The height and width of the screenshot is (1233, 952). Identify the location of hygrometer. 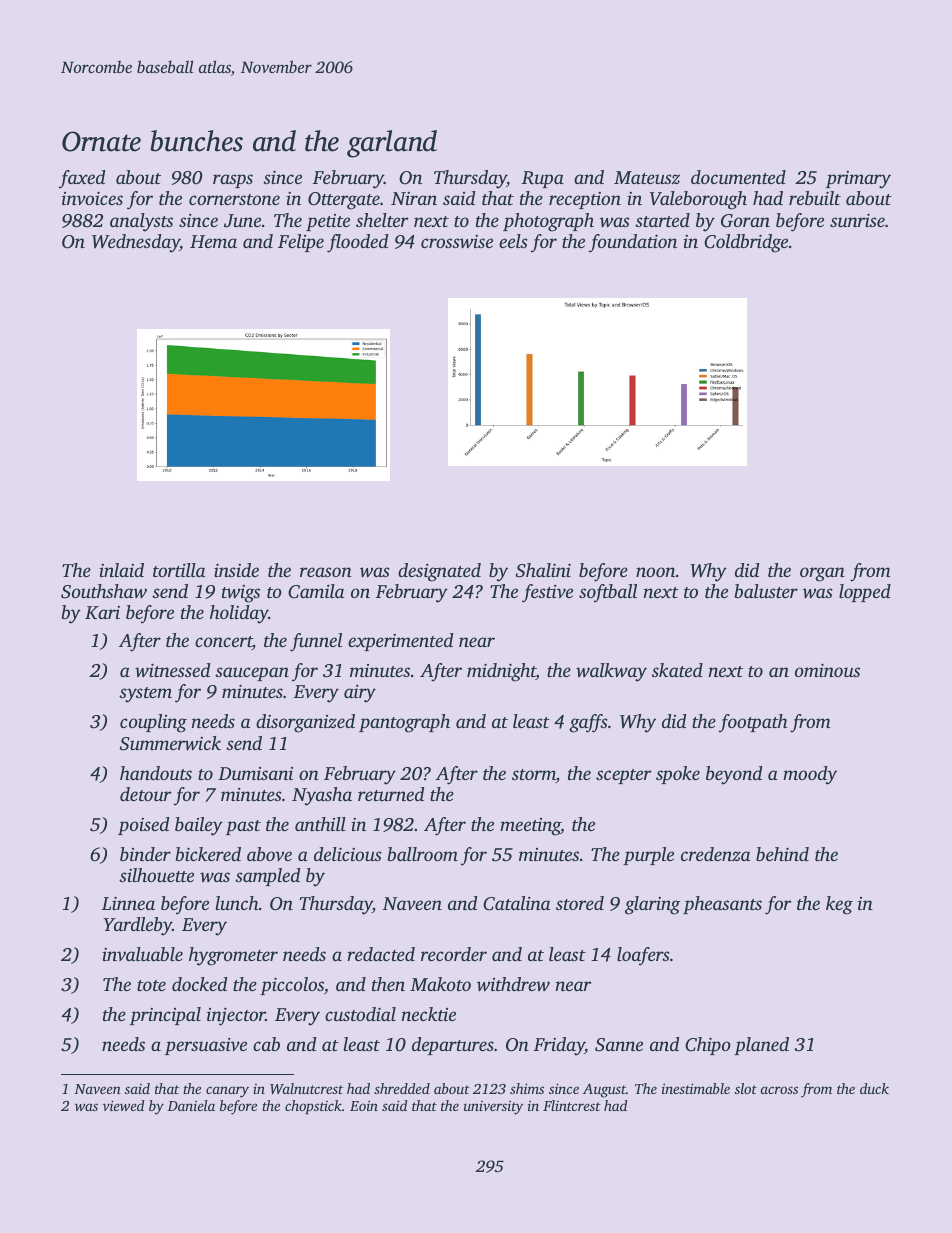
(233, 956).
